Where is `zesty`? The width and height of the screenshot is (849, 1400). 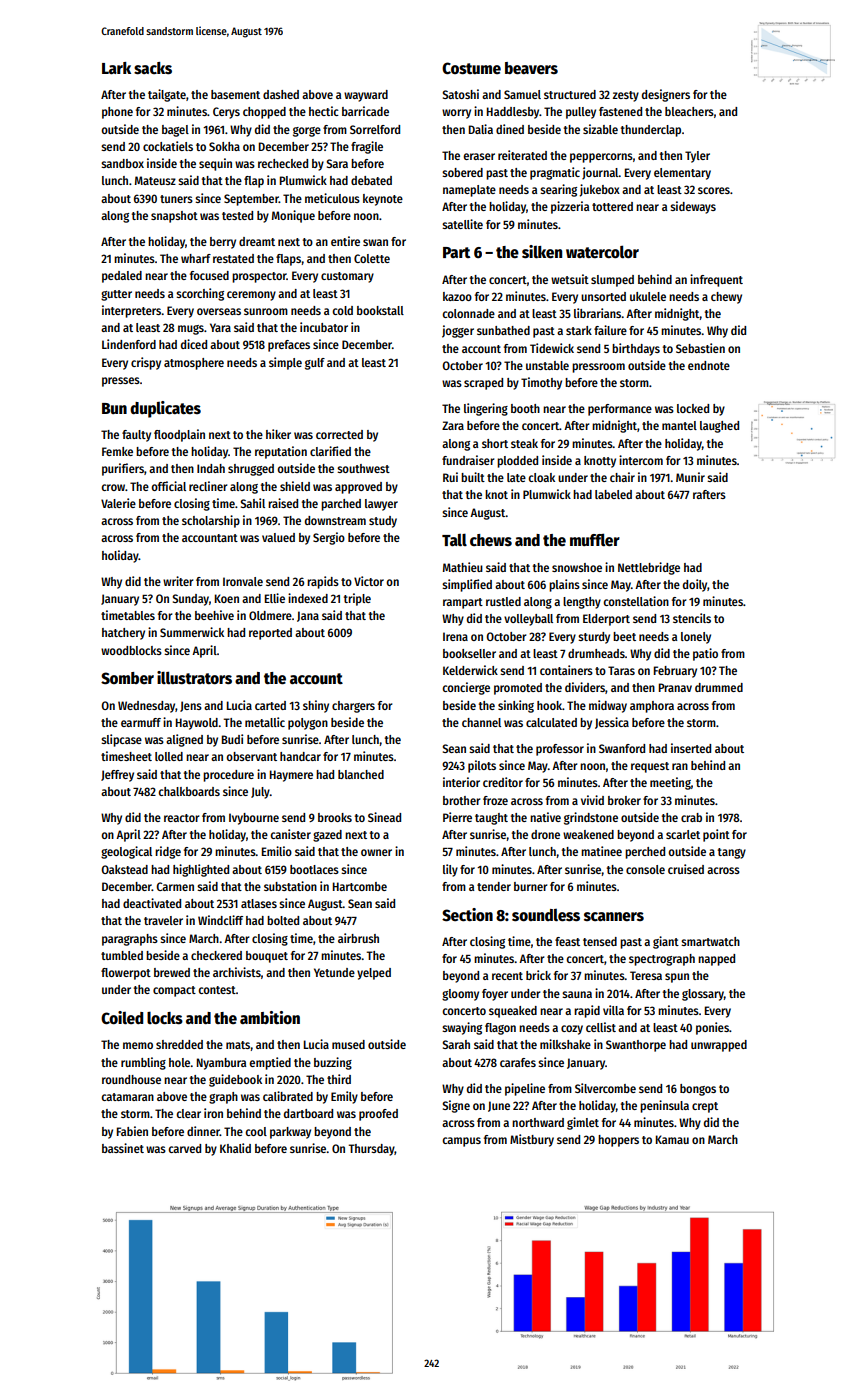
zesty is located at coordinates (626, 96).
